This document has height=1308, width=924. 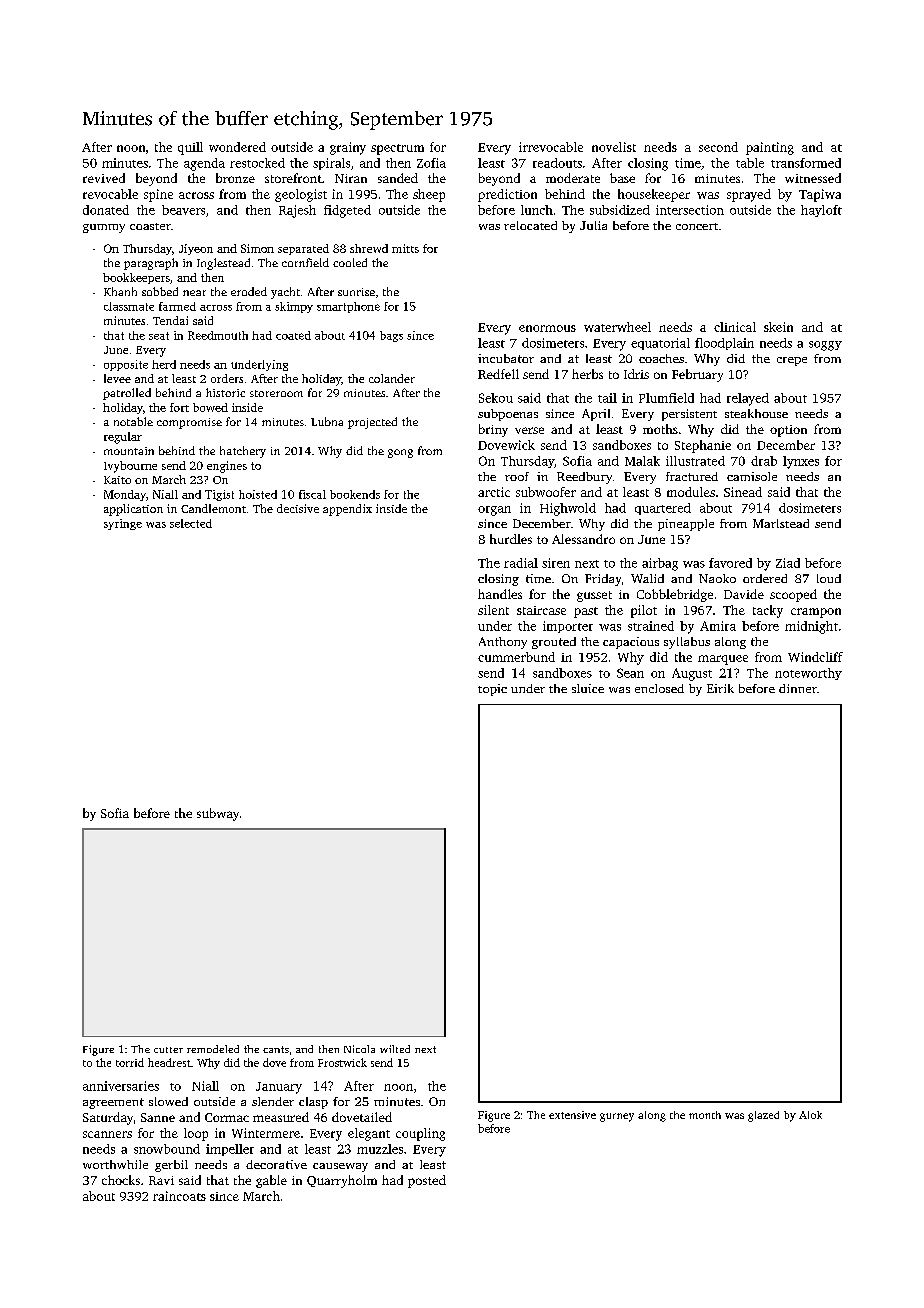 What do you see at coordinates (223, 264) in the document?
I see `Inglestead` at bounding box center [223, 264].
